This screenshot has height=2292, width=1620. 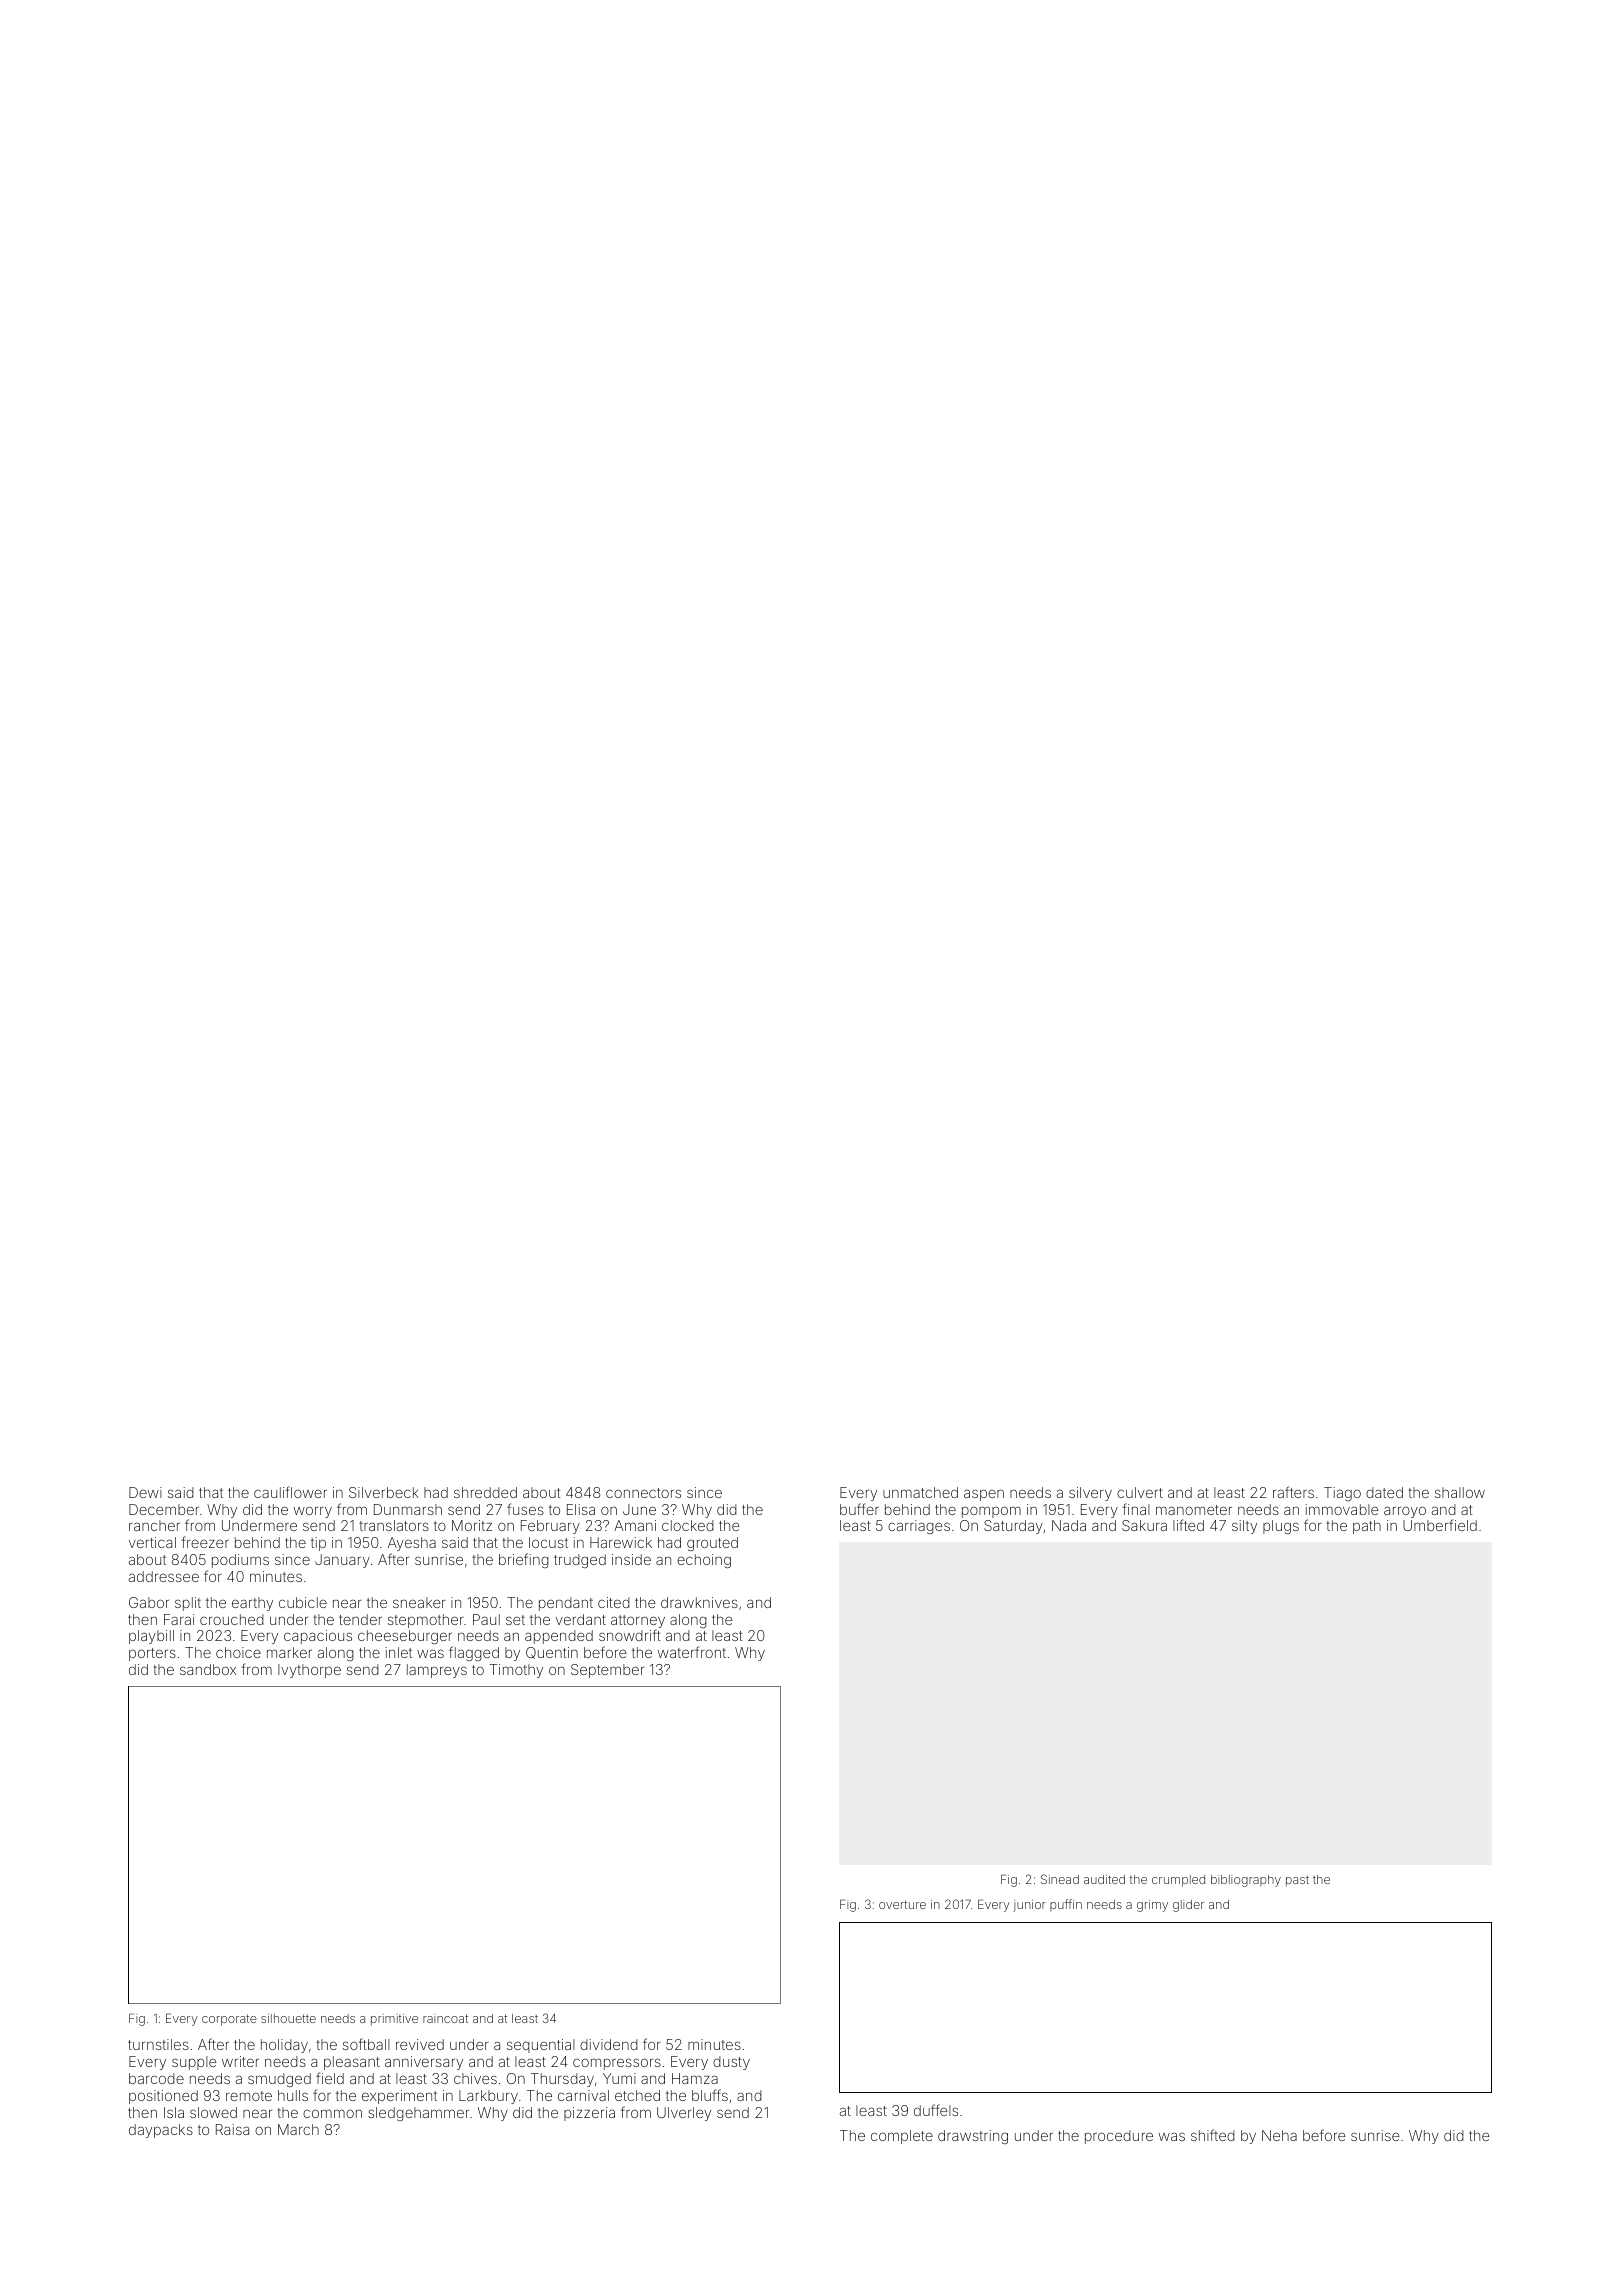 I want to click on corporate, so click(x=229, y=2020).
